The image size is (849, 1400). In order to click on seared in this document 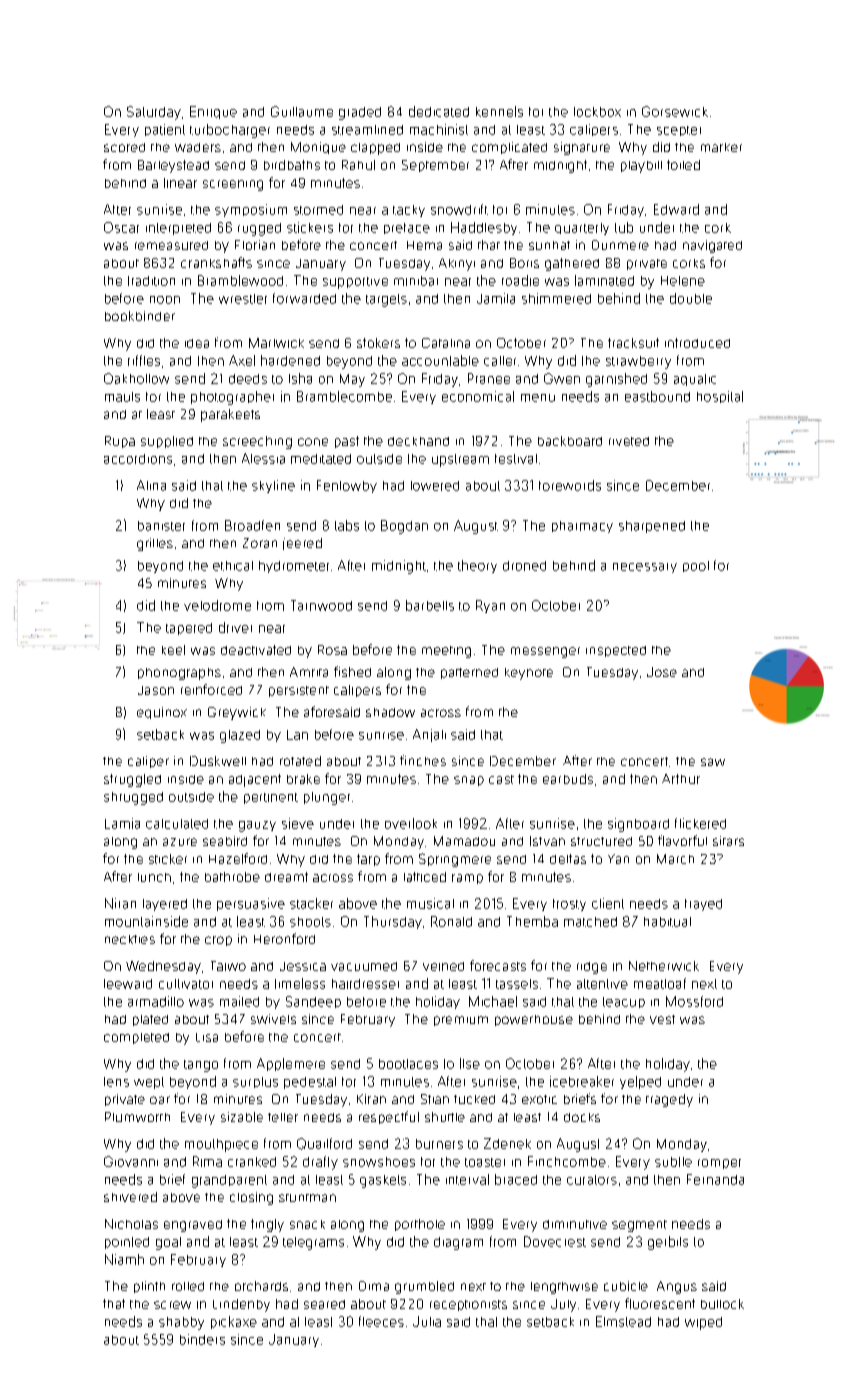, I will do `click(324, 1304)`.
